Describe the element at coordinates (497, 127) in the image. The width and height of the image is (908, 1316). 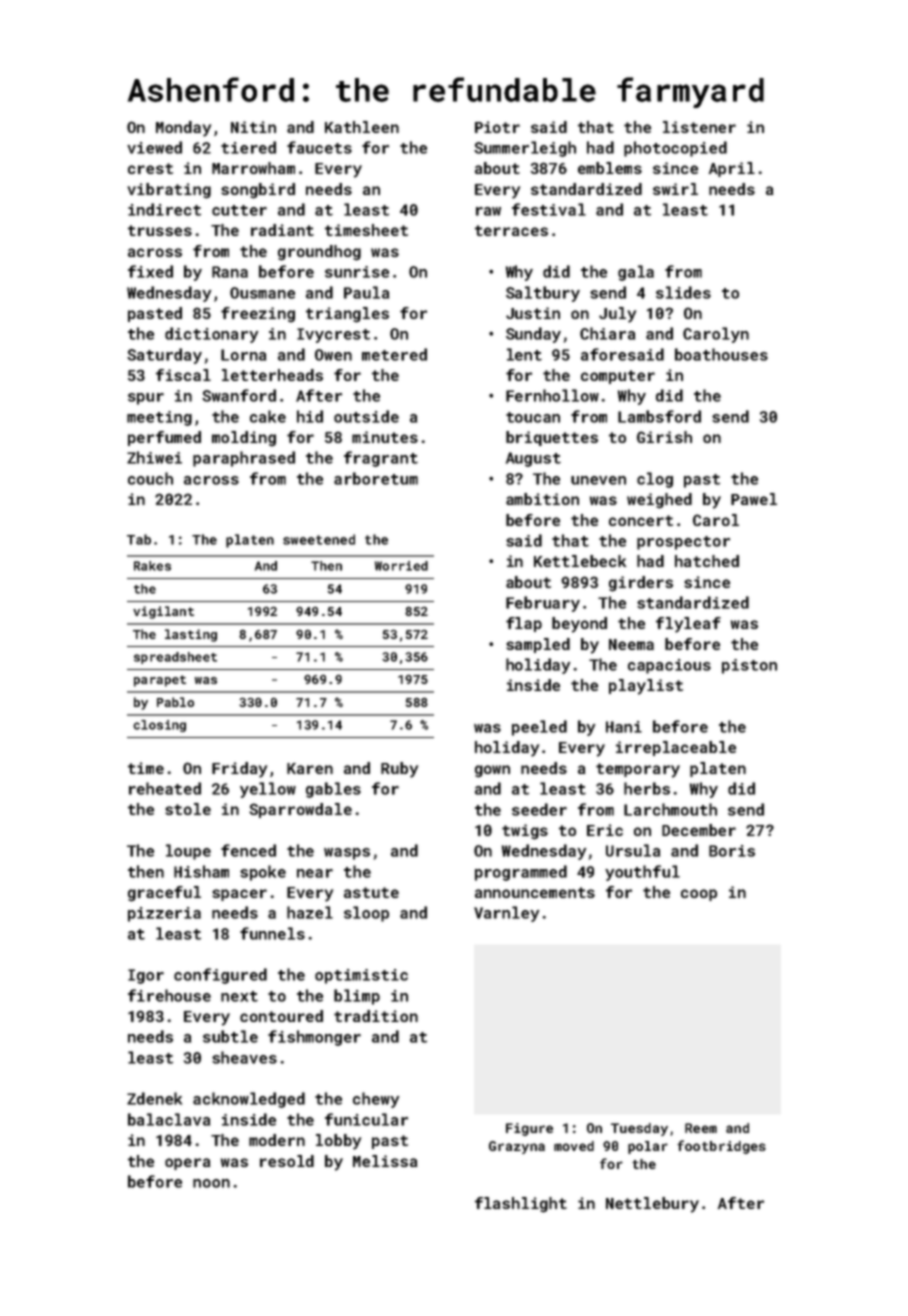
I see `Piotr` at that location.
